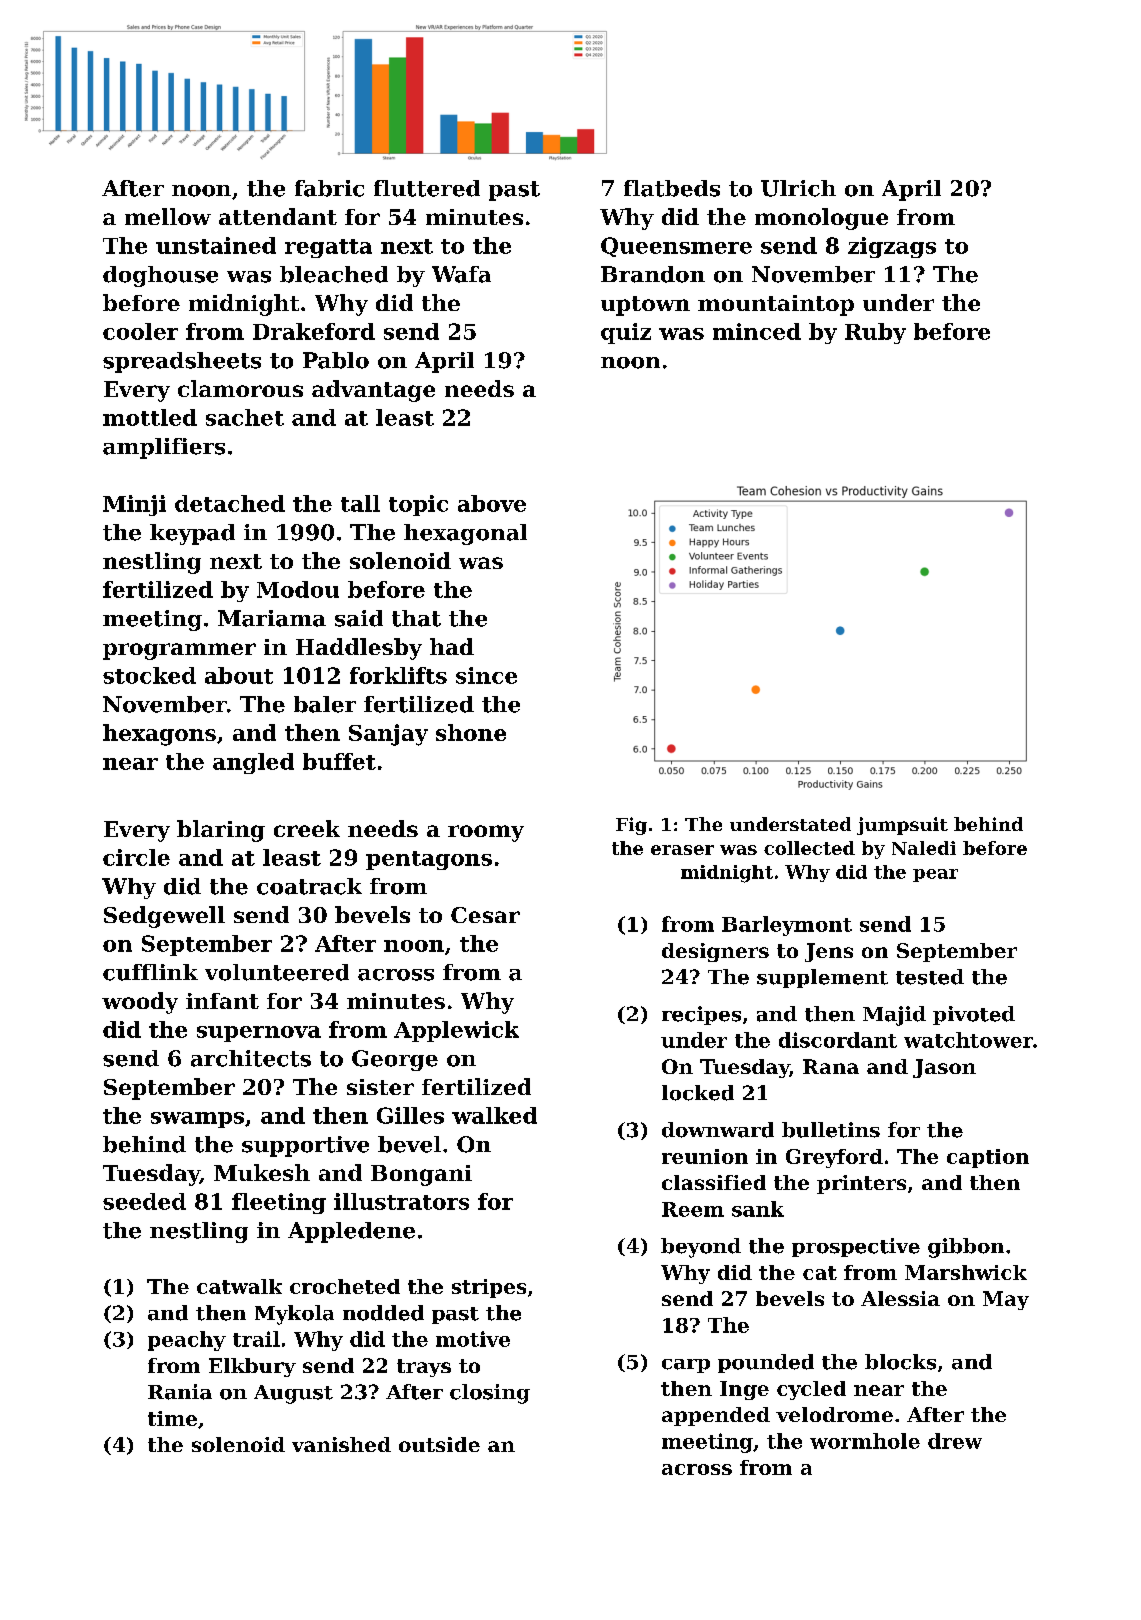 The width and height of the document is (1141, 1620). What do you see at coordinates (429, 860) in the document?
I see `pentagons` at bounding box center [429, 860].
